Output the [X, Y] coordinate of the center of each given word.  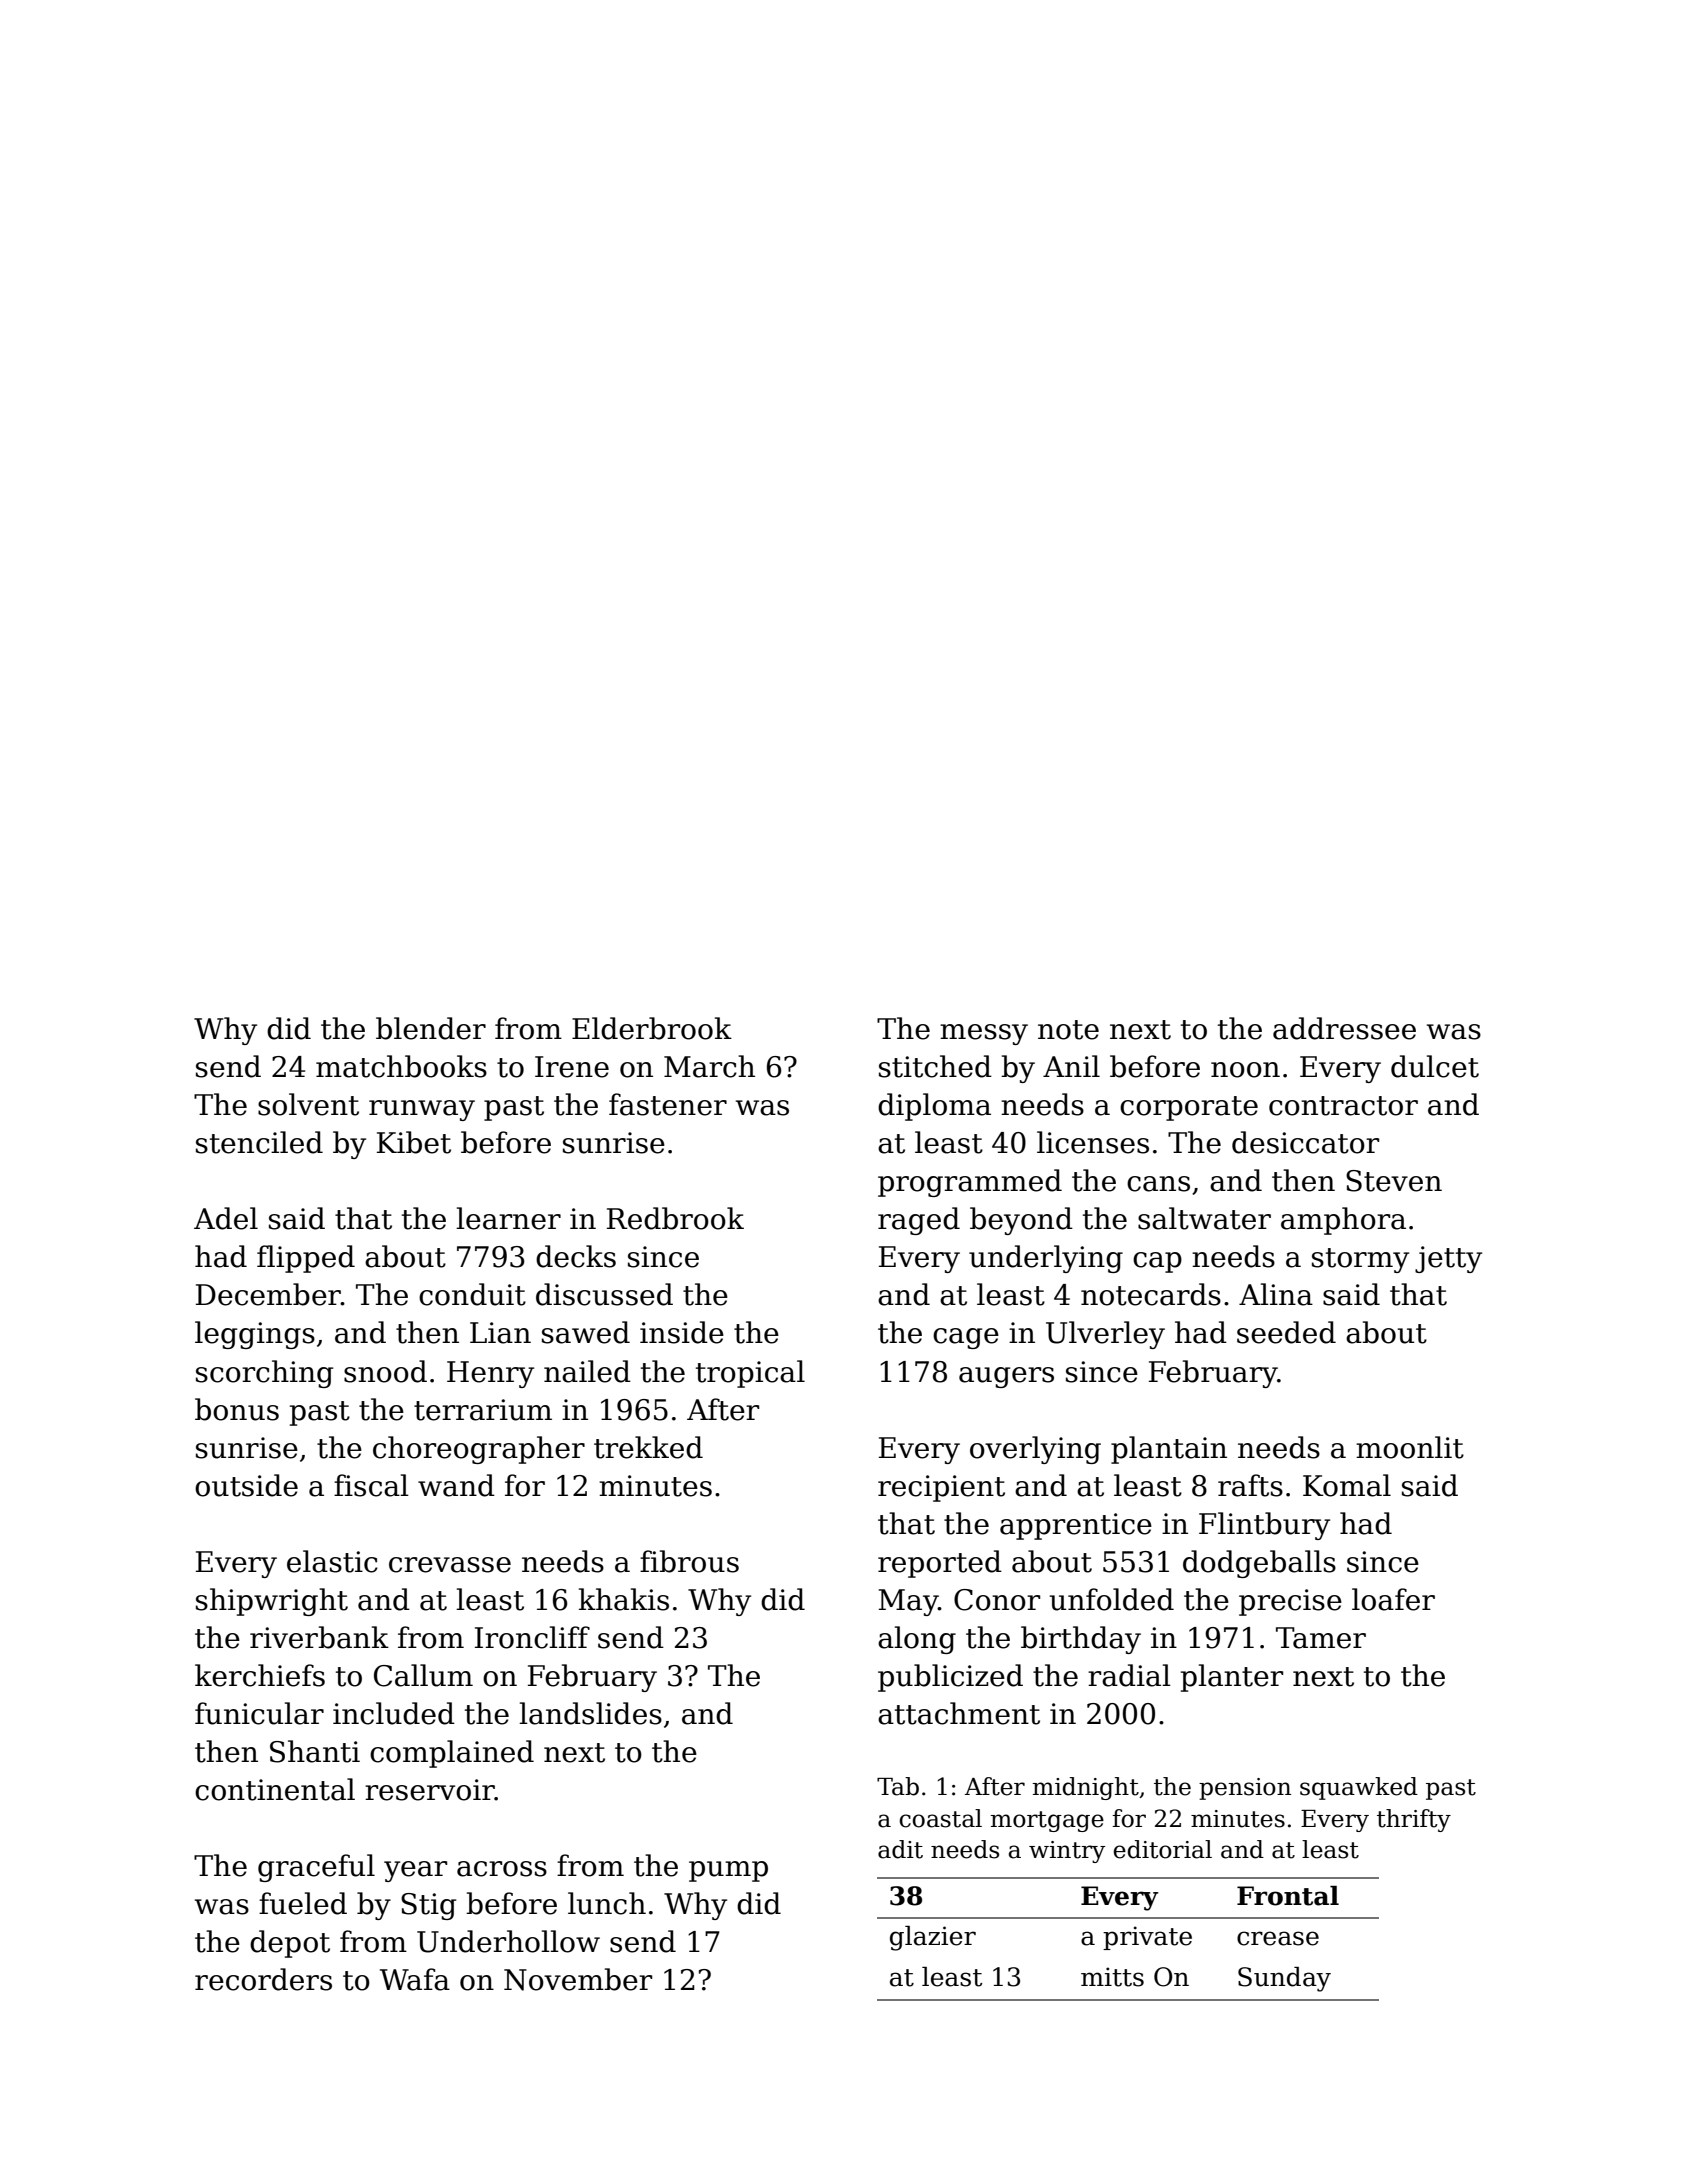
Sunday [1284, 1979]
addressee [1344, 1028]
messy [984, 1034]
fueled [303, 1903]
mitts [1112, 1977]
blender [431, 1028]
